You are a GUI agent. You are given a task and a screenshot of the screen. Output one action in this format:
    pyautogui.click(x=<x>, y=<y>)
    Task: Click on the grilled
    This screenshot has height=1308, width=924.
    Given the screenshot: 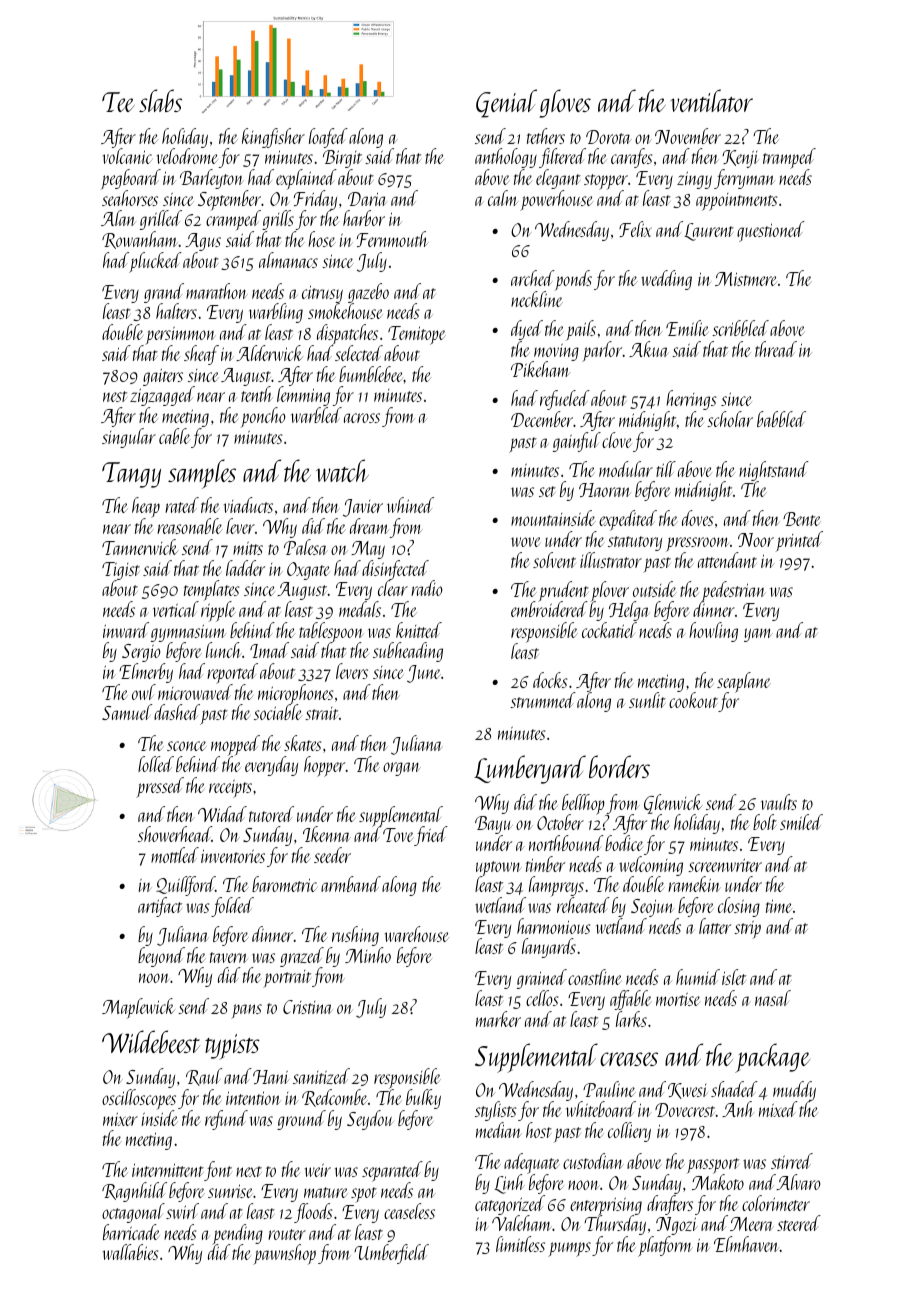 What is the action you would take?
    pyautogui.click(x=161, y=220)
